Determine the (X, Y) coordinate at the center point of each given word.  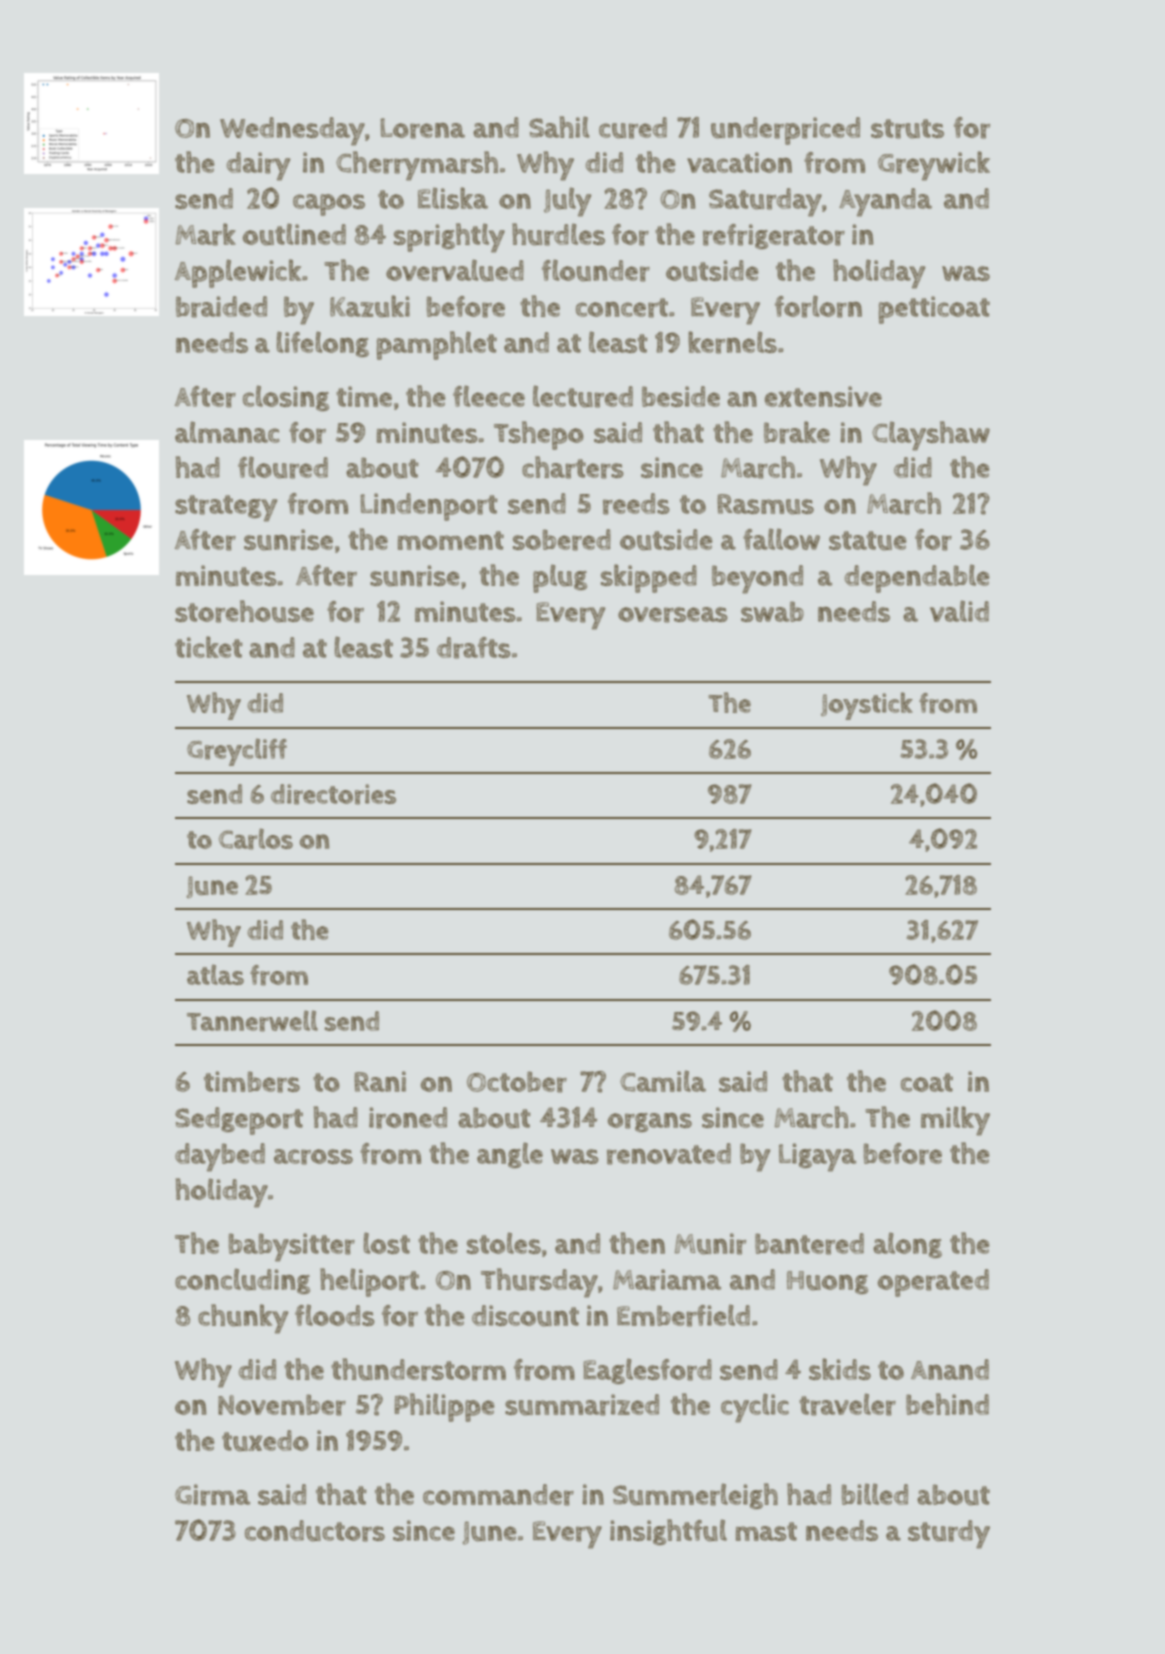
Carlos (256, 839)
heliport (369, 1282)
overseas (673, 615)
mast (766, 1531)
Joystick (867, 706)
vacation (739, 162)
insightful (668, 1532)
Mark (206, 234)
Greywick (934, 166)
